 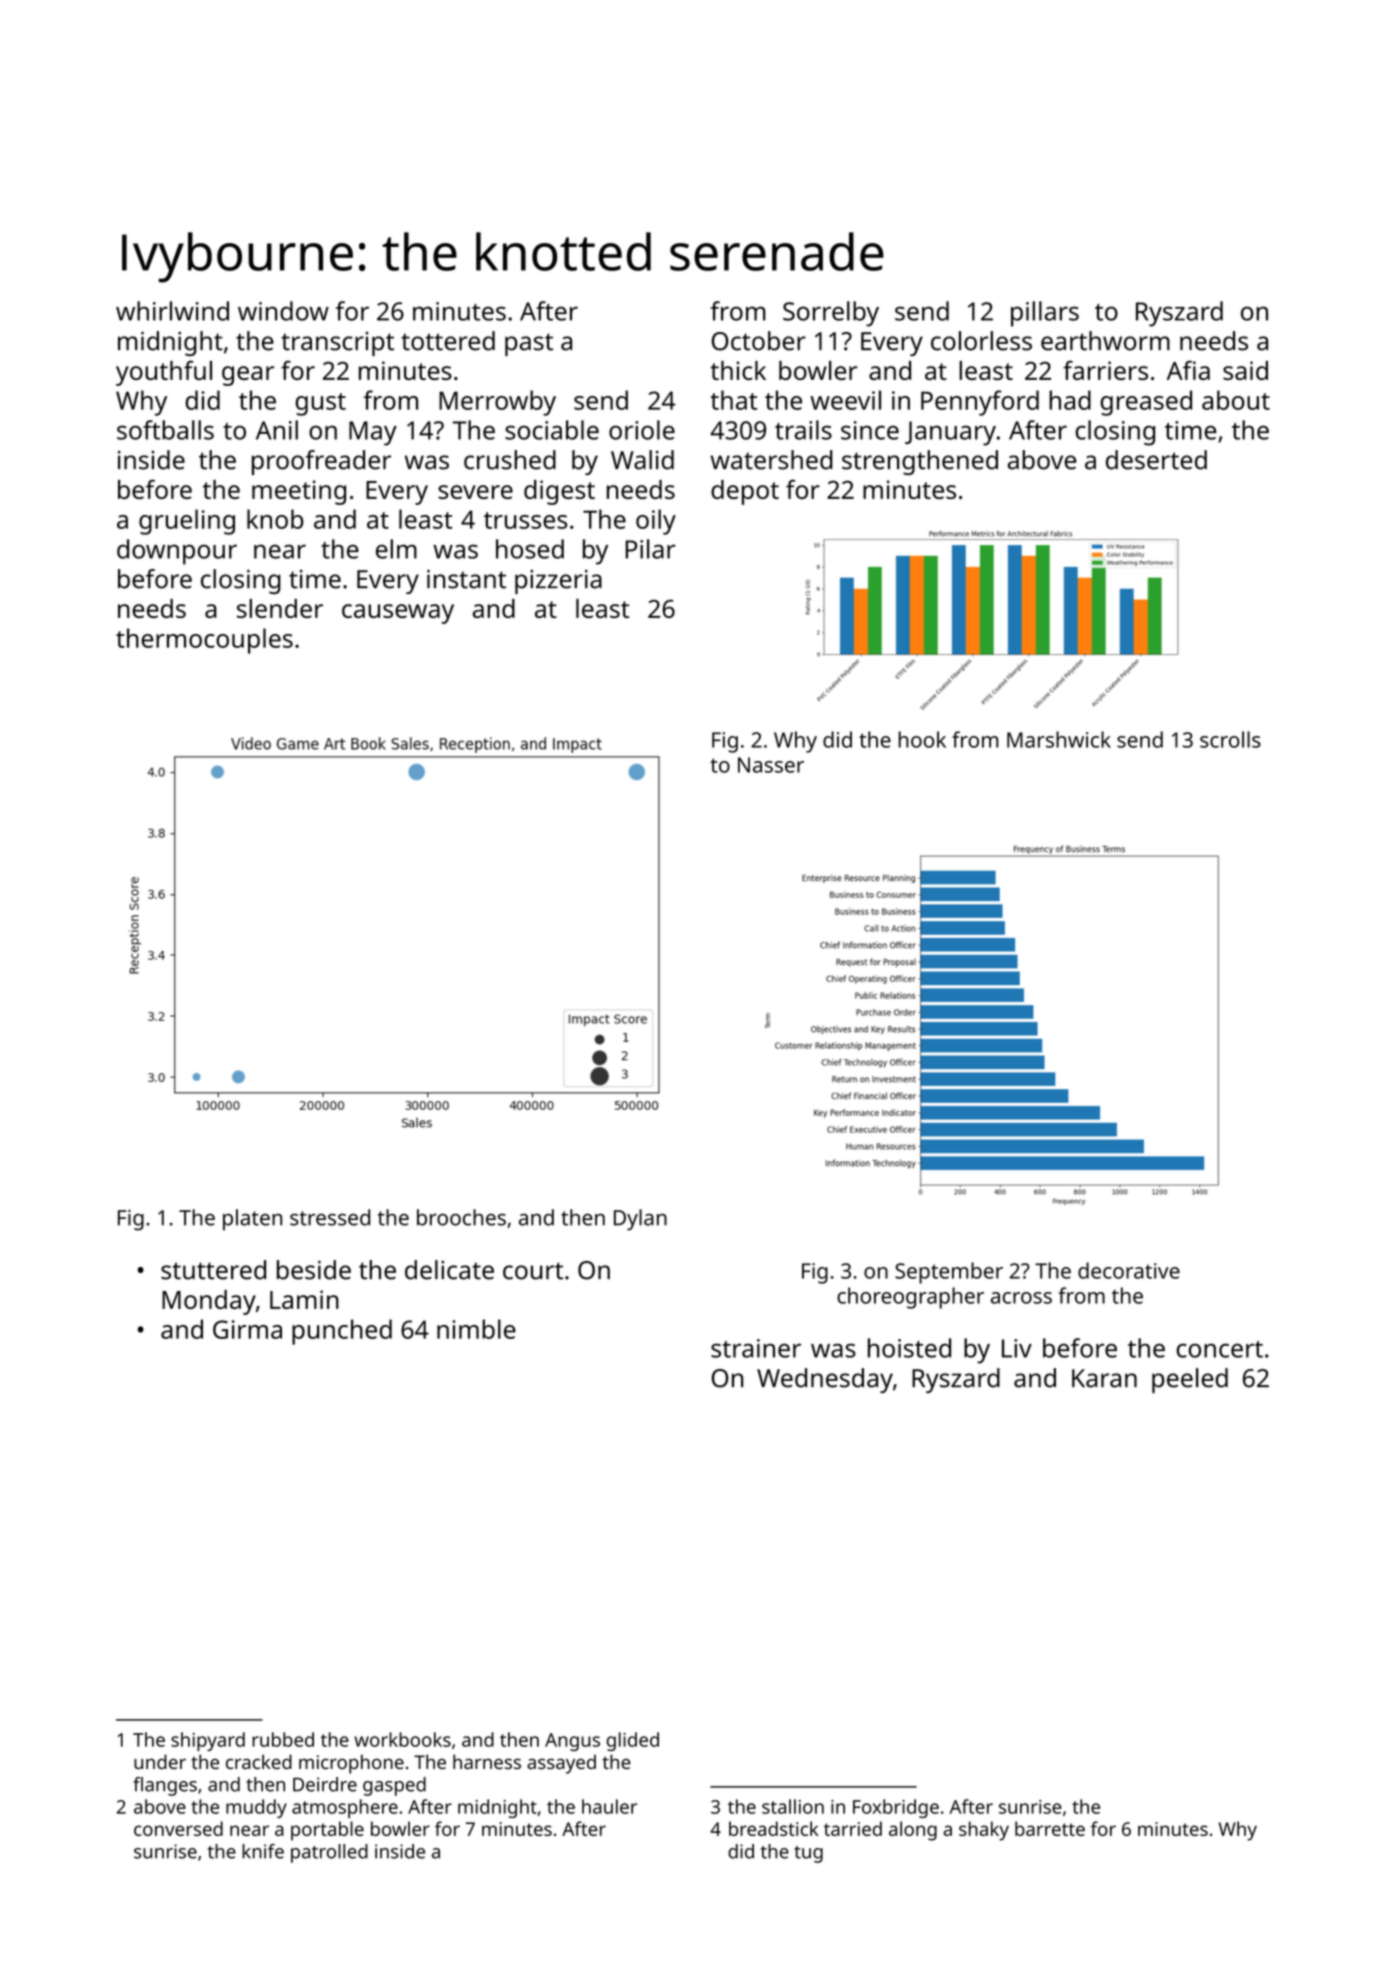 I want to click on trusses, so click(x=525, y=520).
